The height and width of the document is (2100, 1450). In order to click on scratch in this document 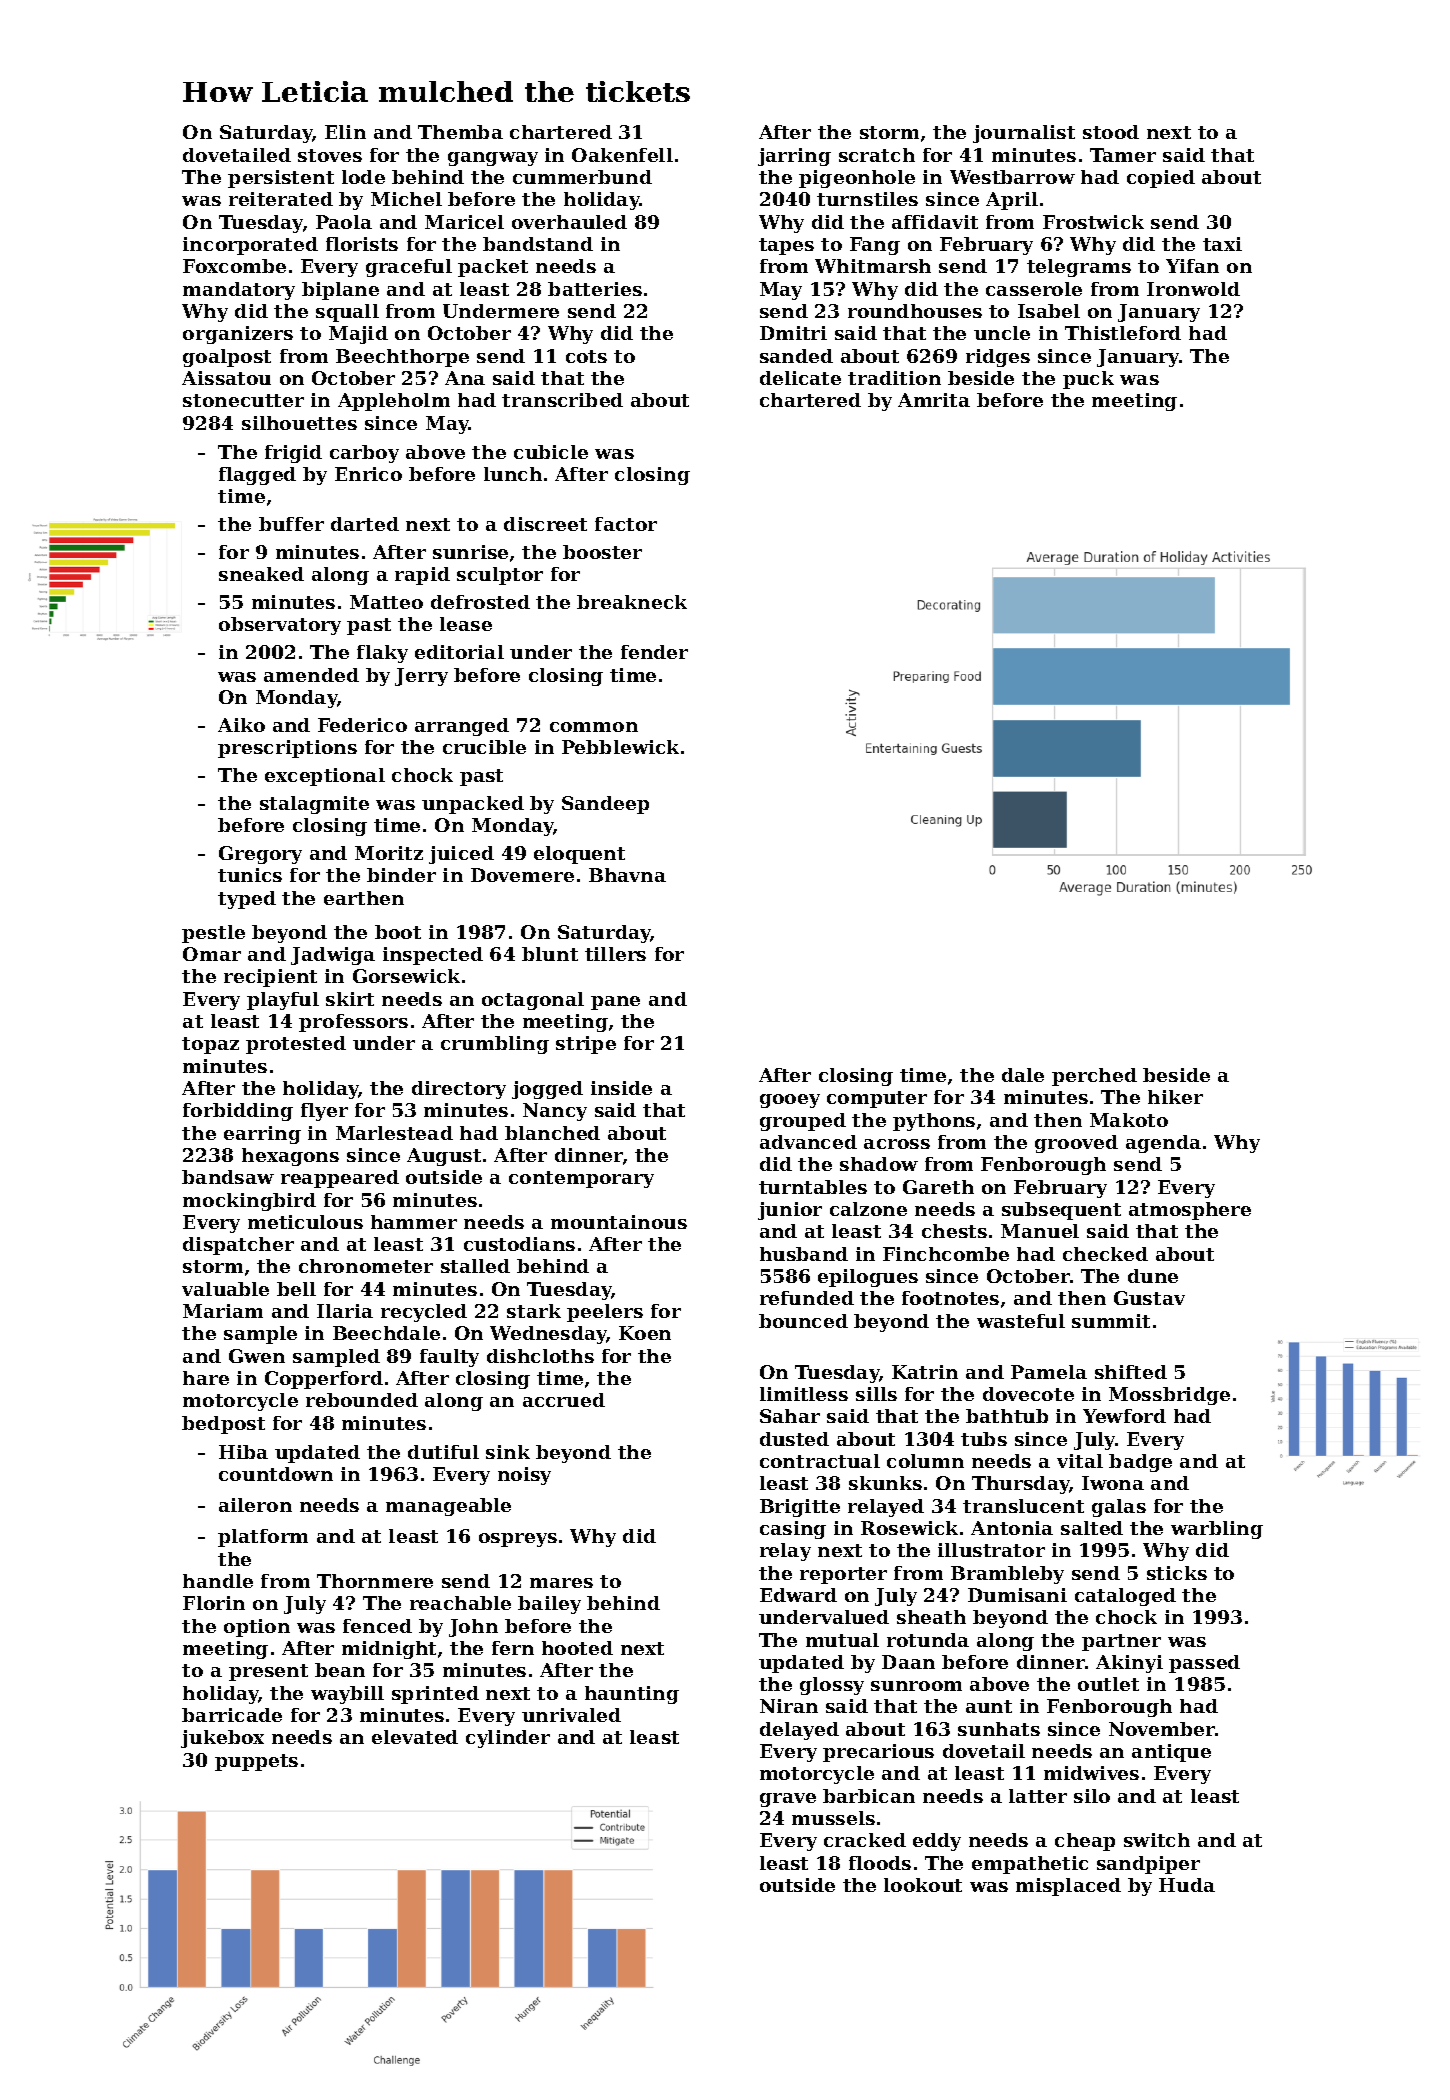, I will do `click(877, 155)`.
